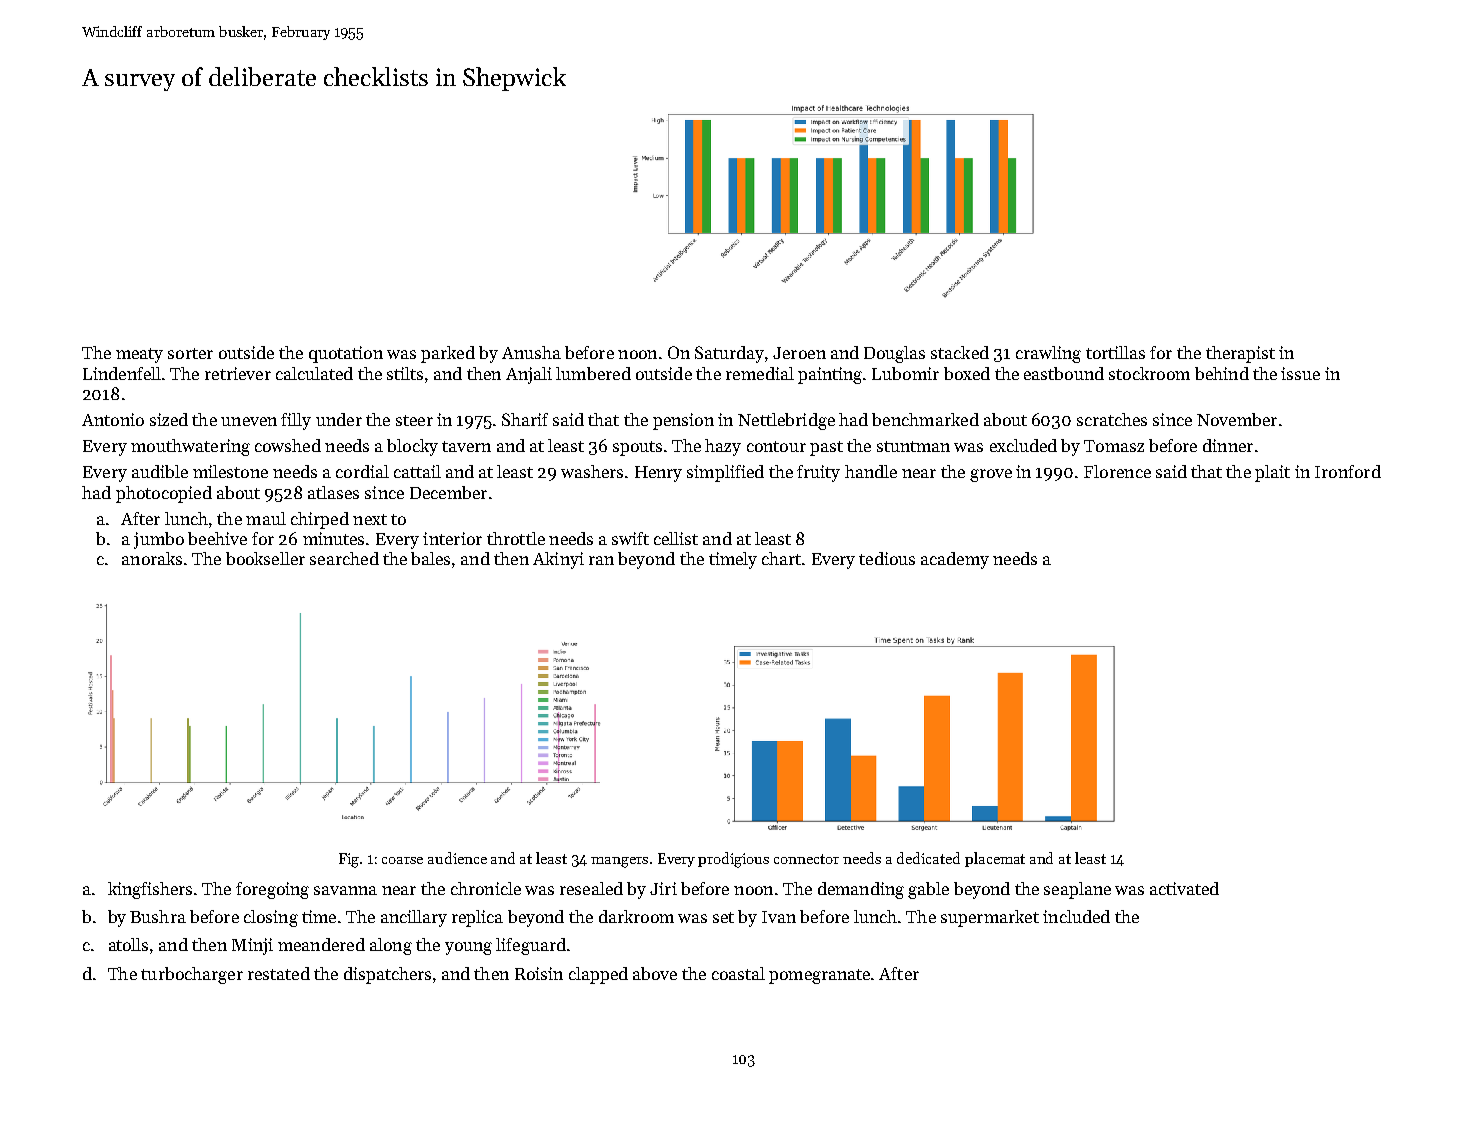  Describe the element at coordinates (1115, 352) in the document. I see `tortillas` at that location.
